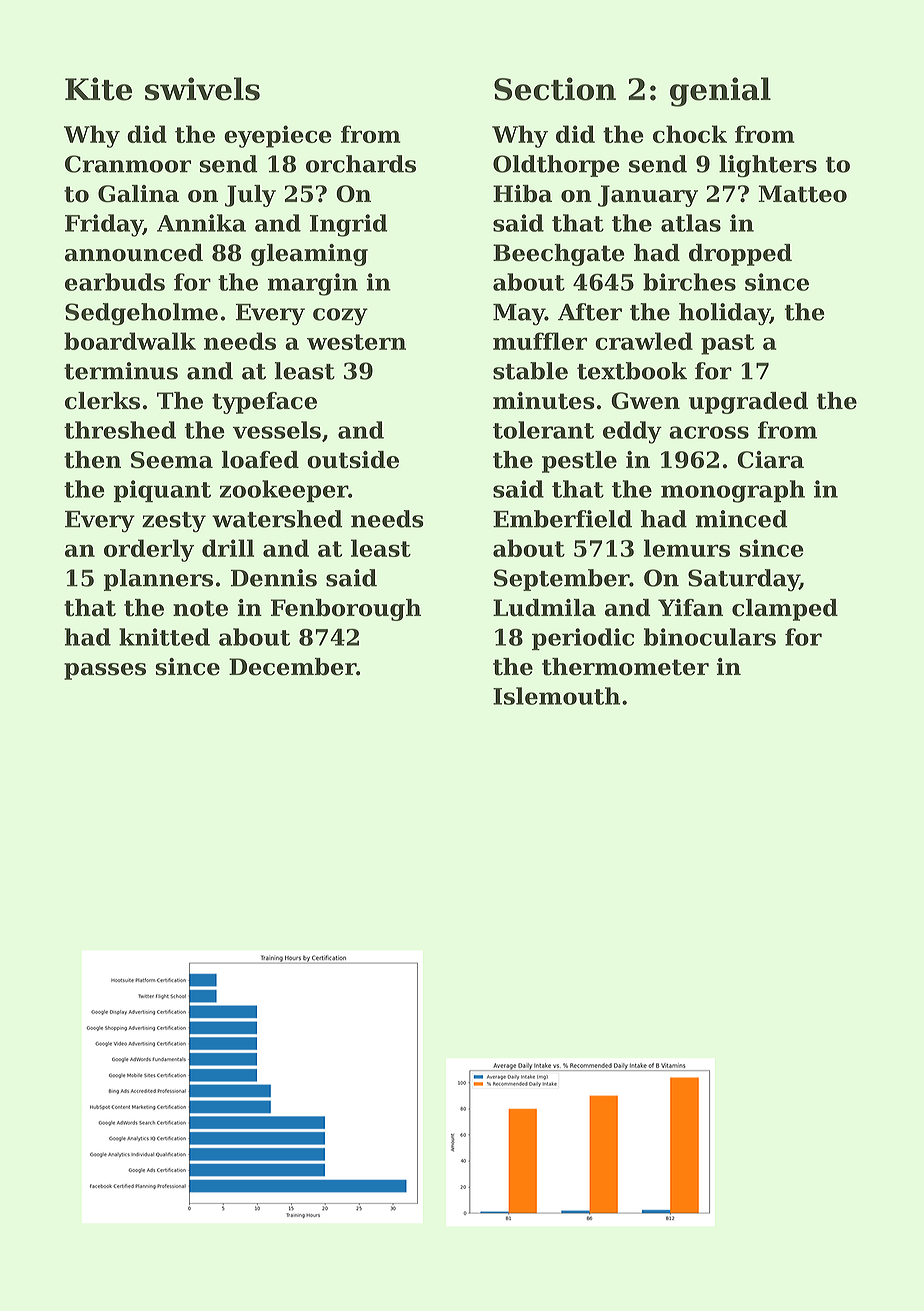 This document has width=924, height=1311. I want to click on drill, so click(228, 548).
